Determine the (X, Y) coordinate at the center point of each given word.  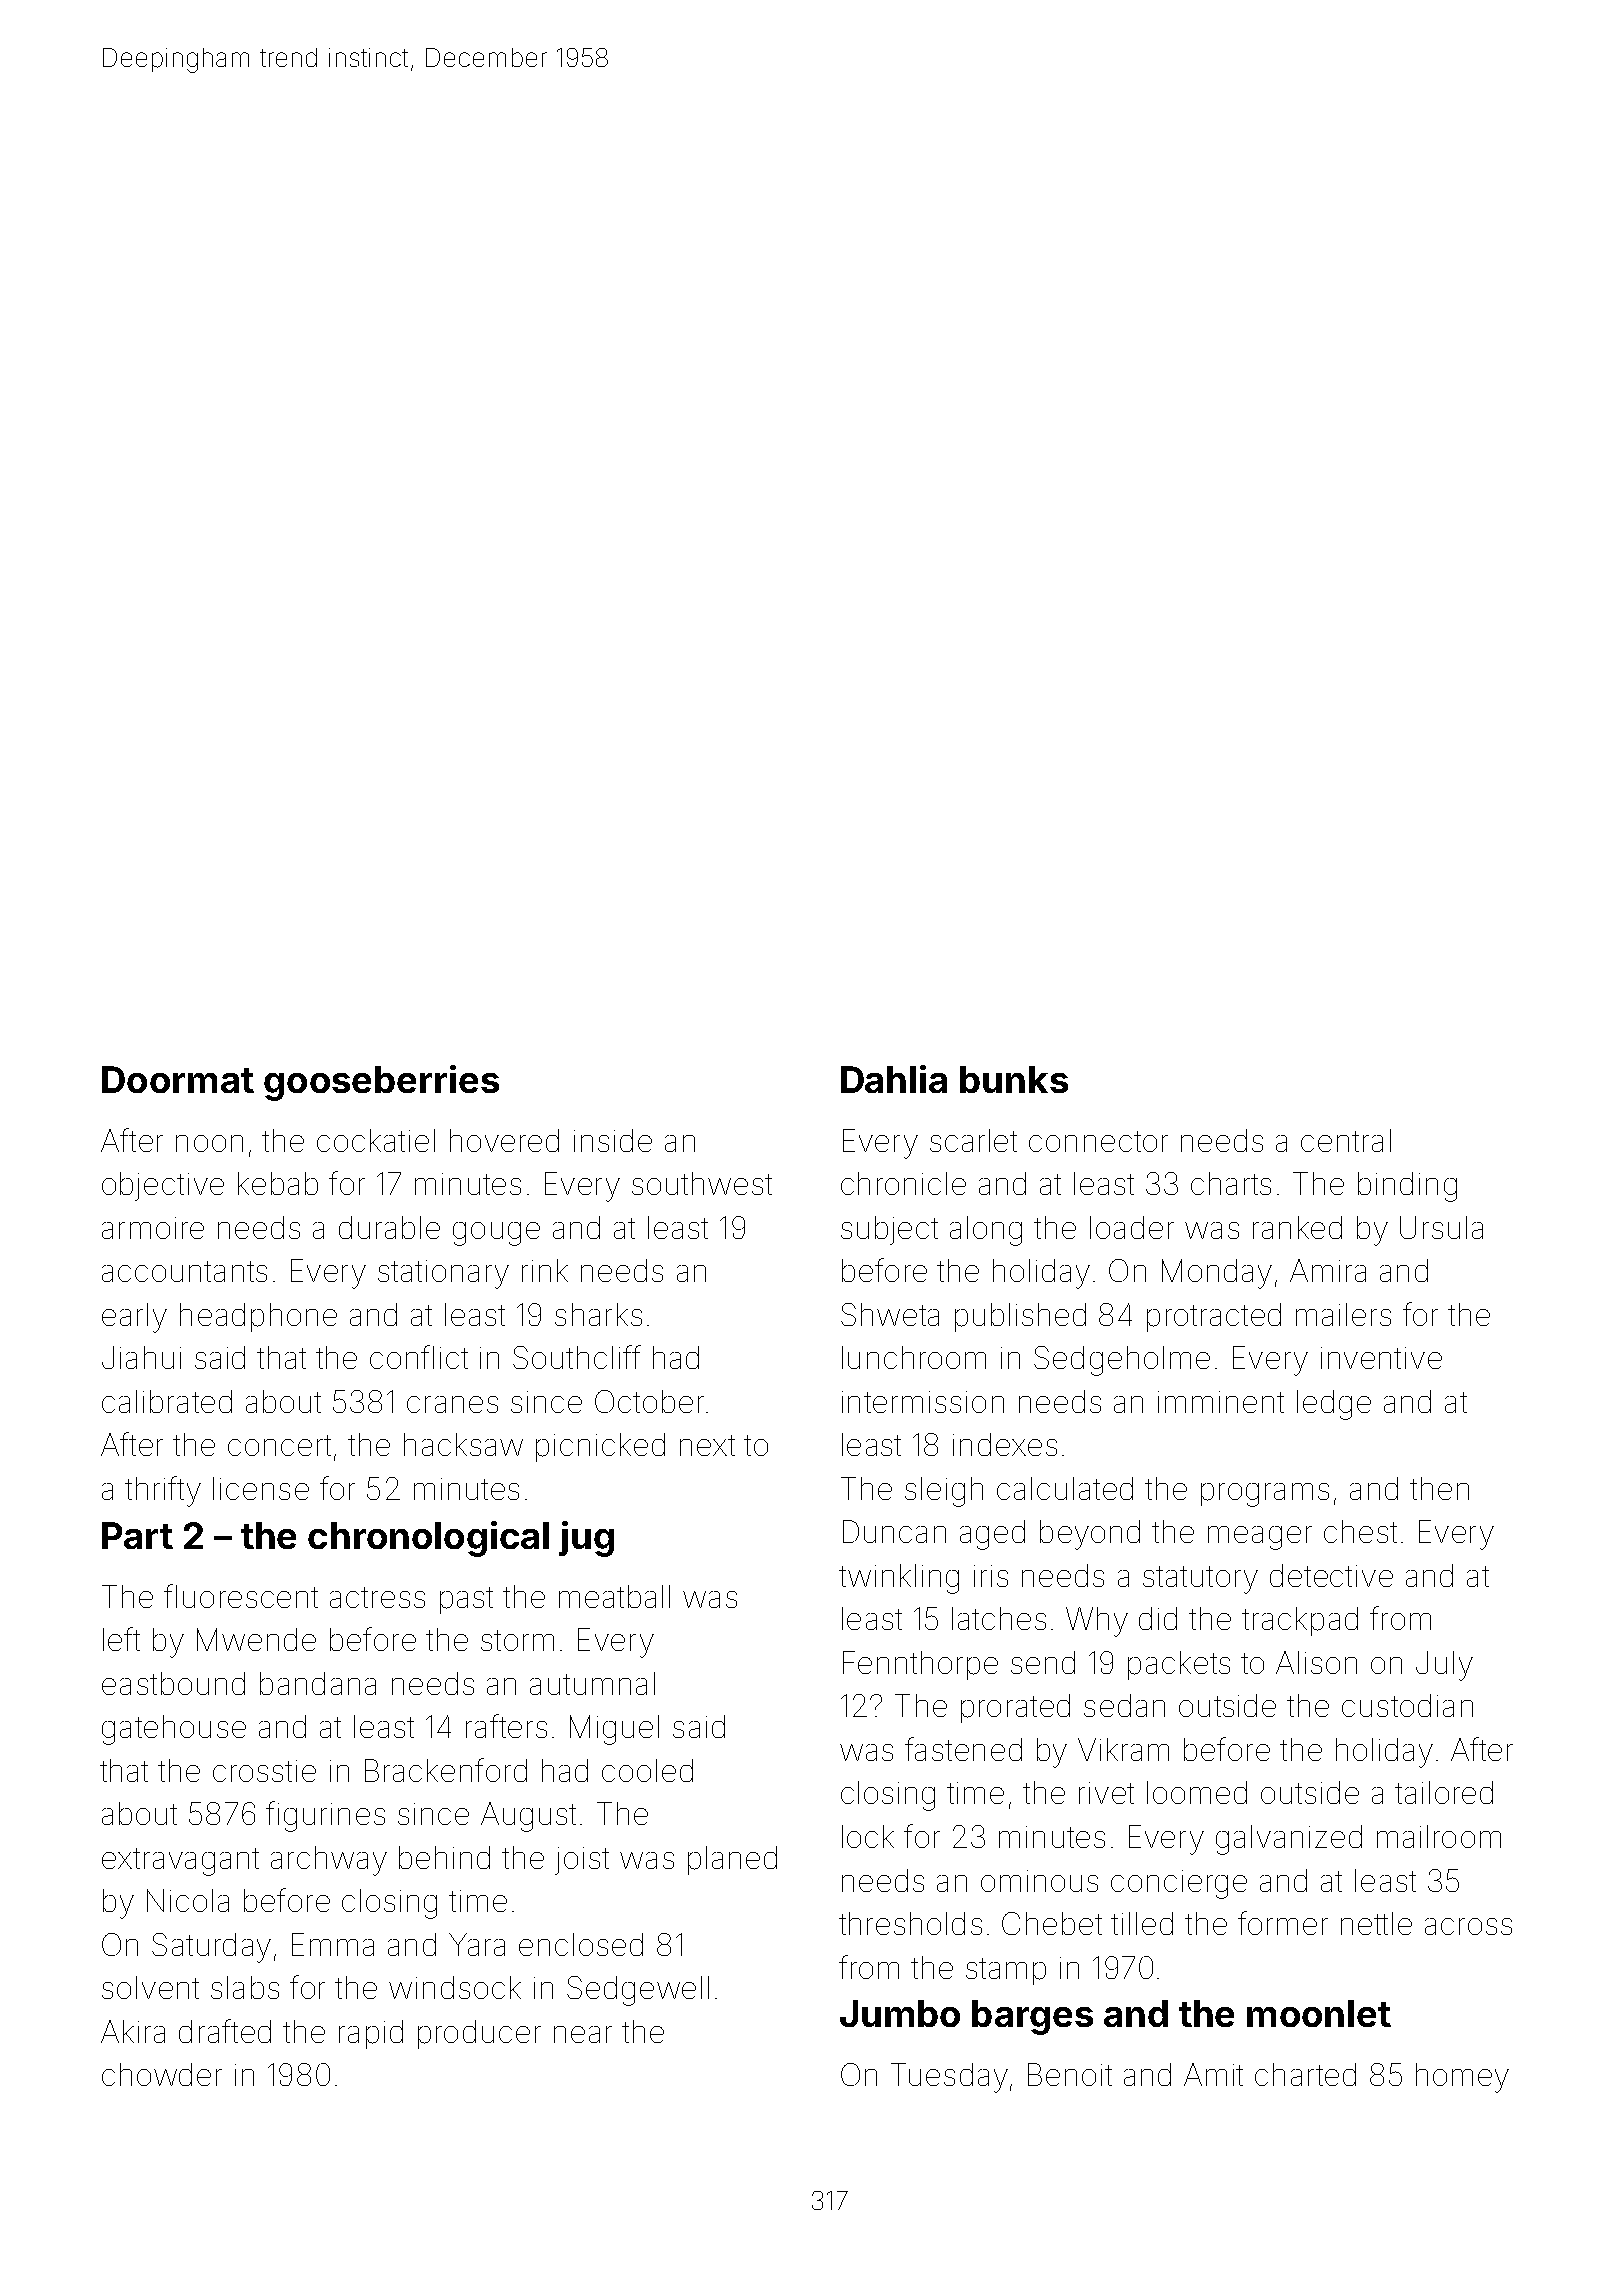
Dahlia (894, 1079)
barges (1032, 2017)
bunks (1014, 1079)
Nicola (188, 1900)
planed (732, 1860)
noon (209, 1143)
